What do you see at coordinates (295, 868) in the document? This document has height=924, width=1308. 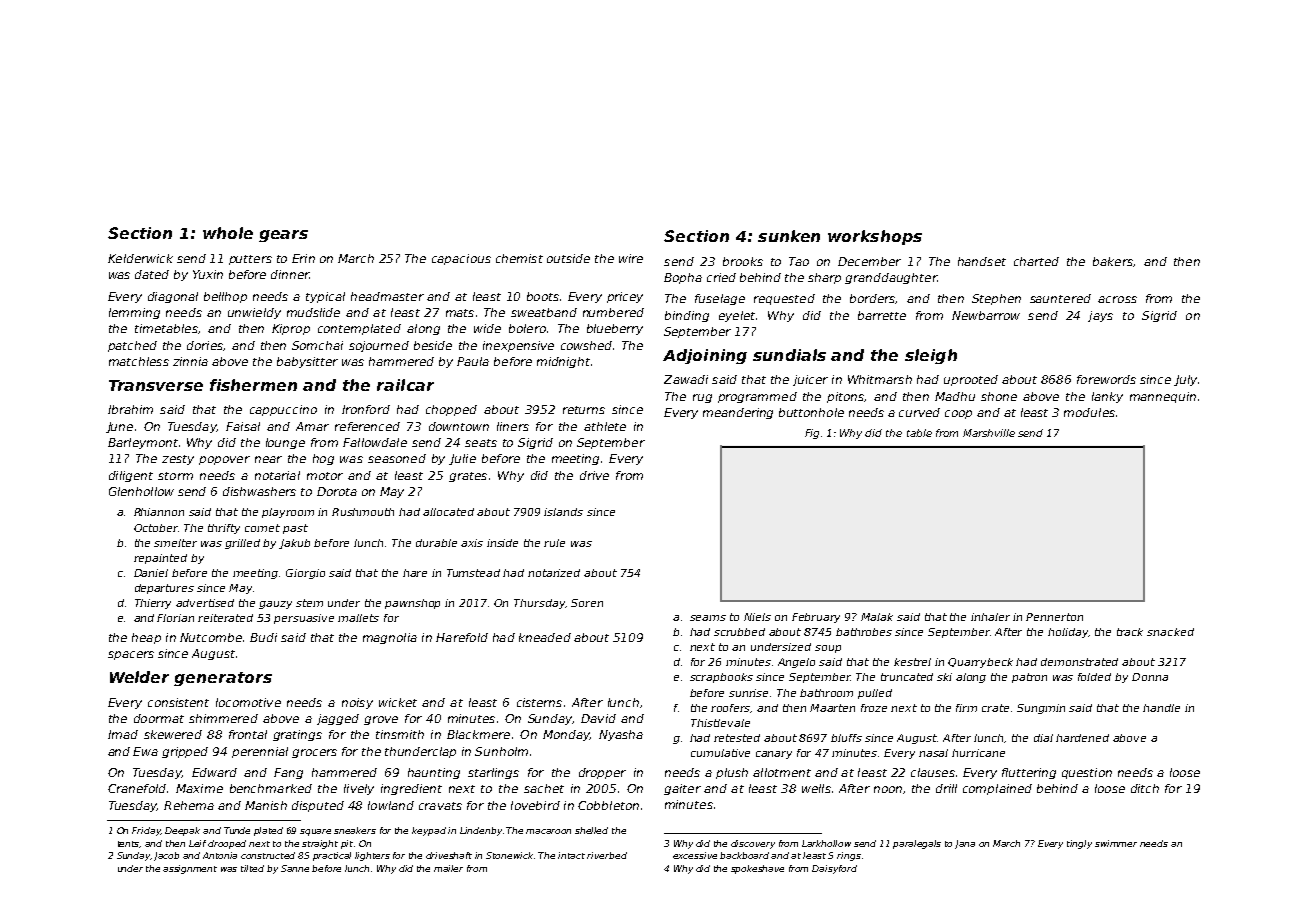 I see `Sanne` at bounding box center [295, 868].
